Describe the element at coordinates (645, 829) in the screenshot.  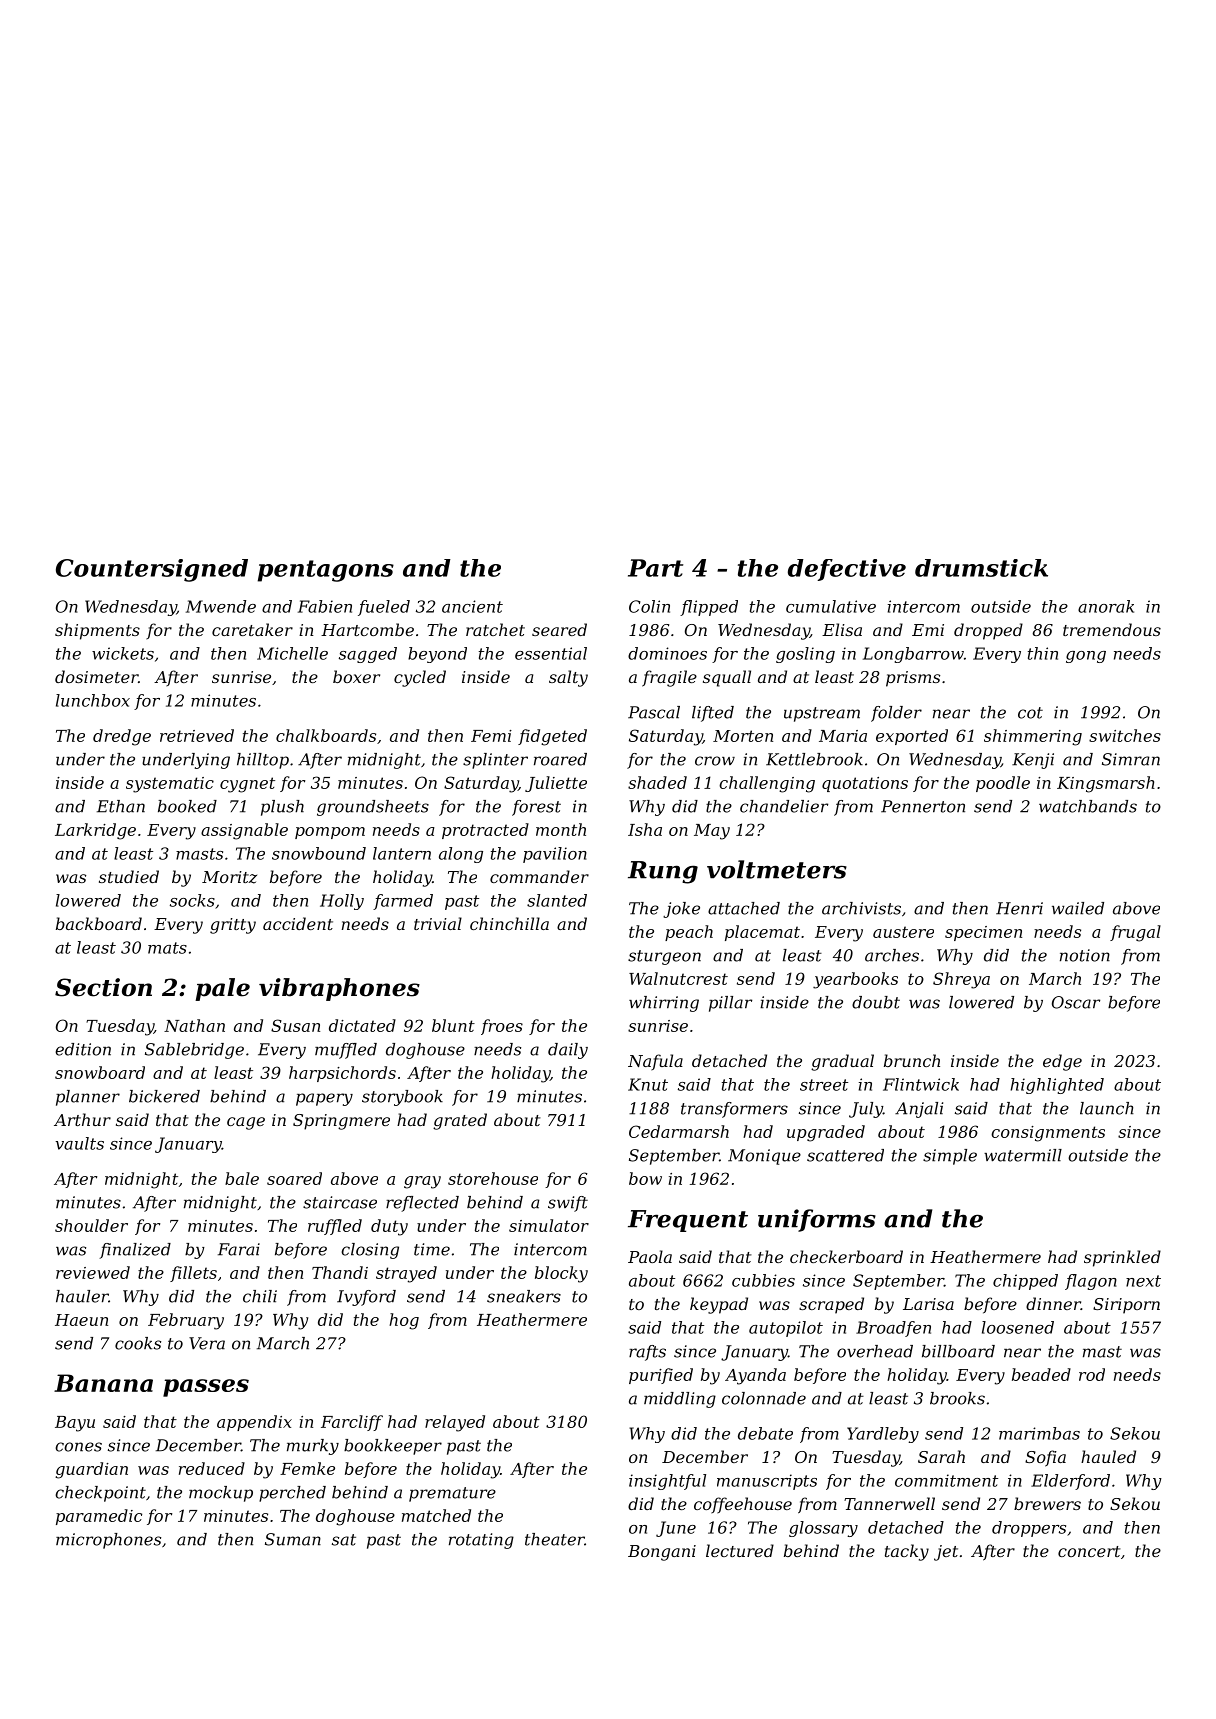
I see `Isha` at that location.
